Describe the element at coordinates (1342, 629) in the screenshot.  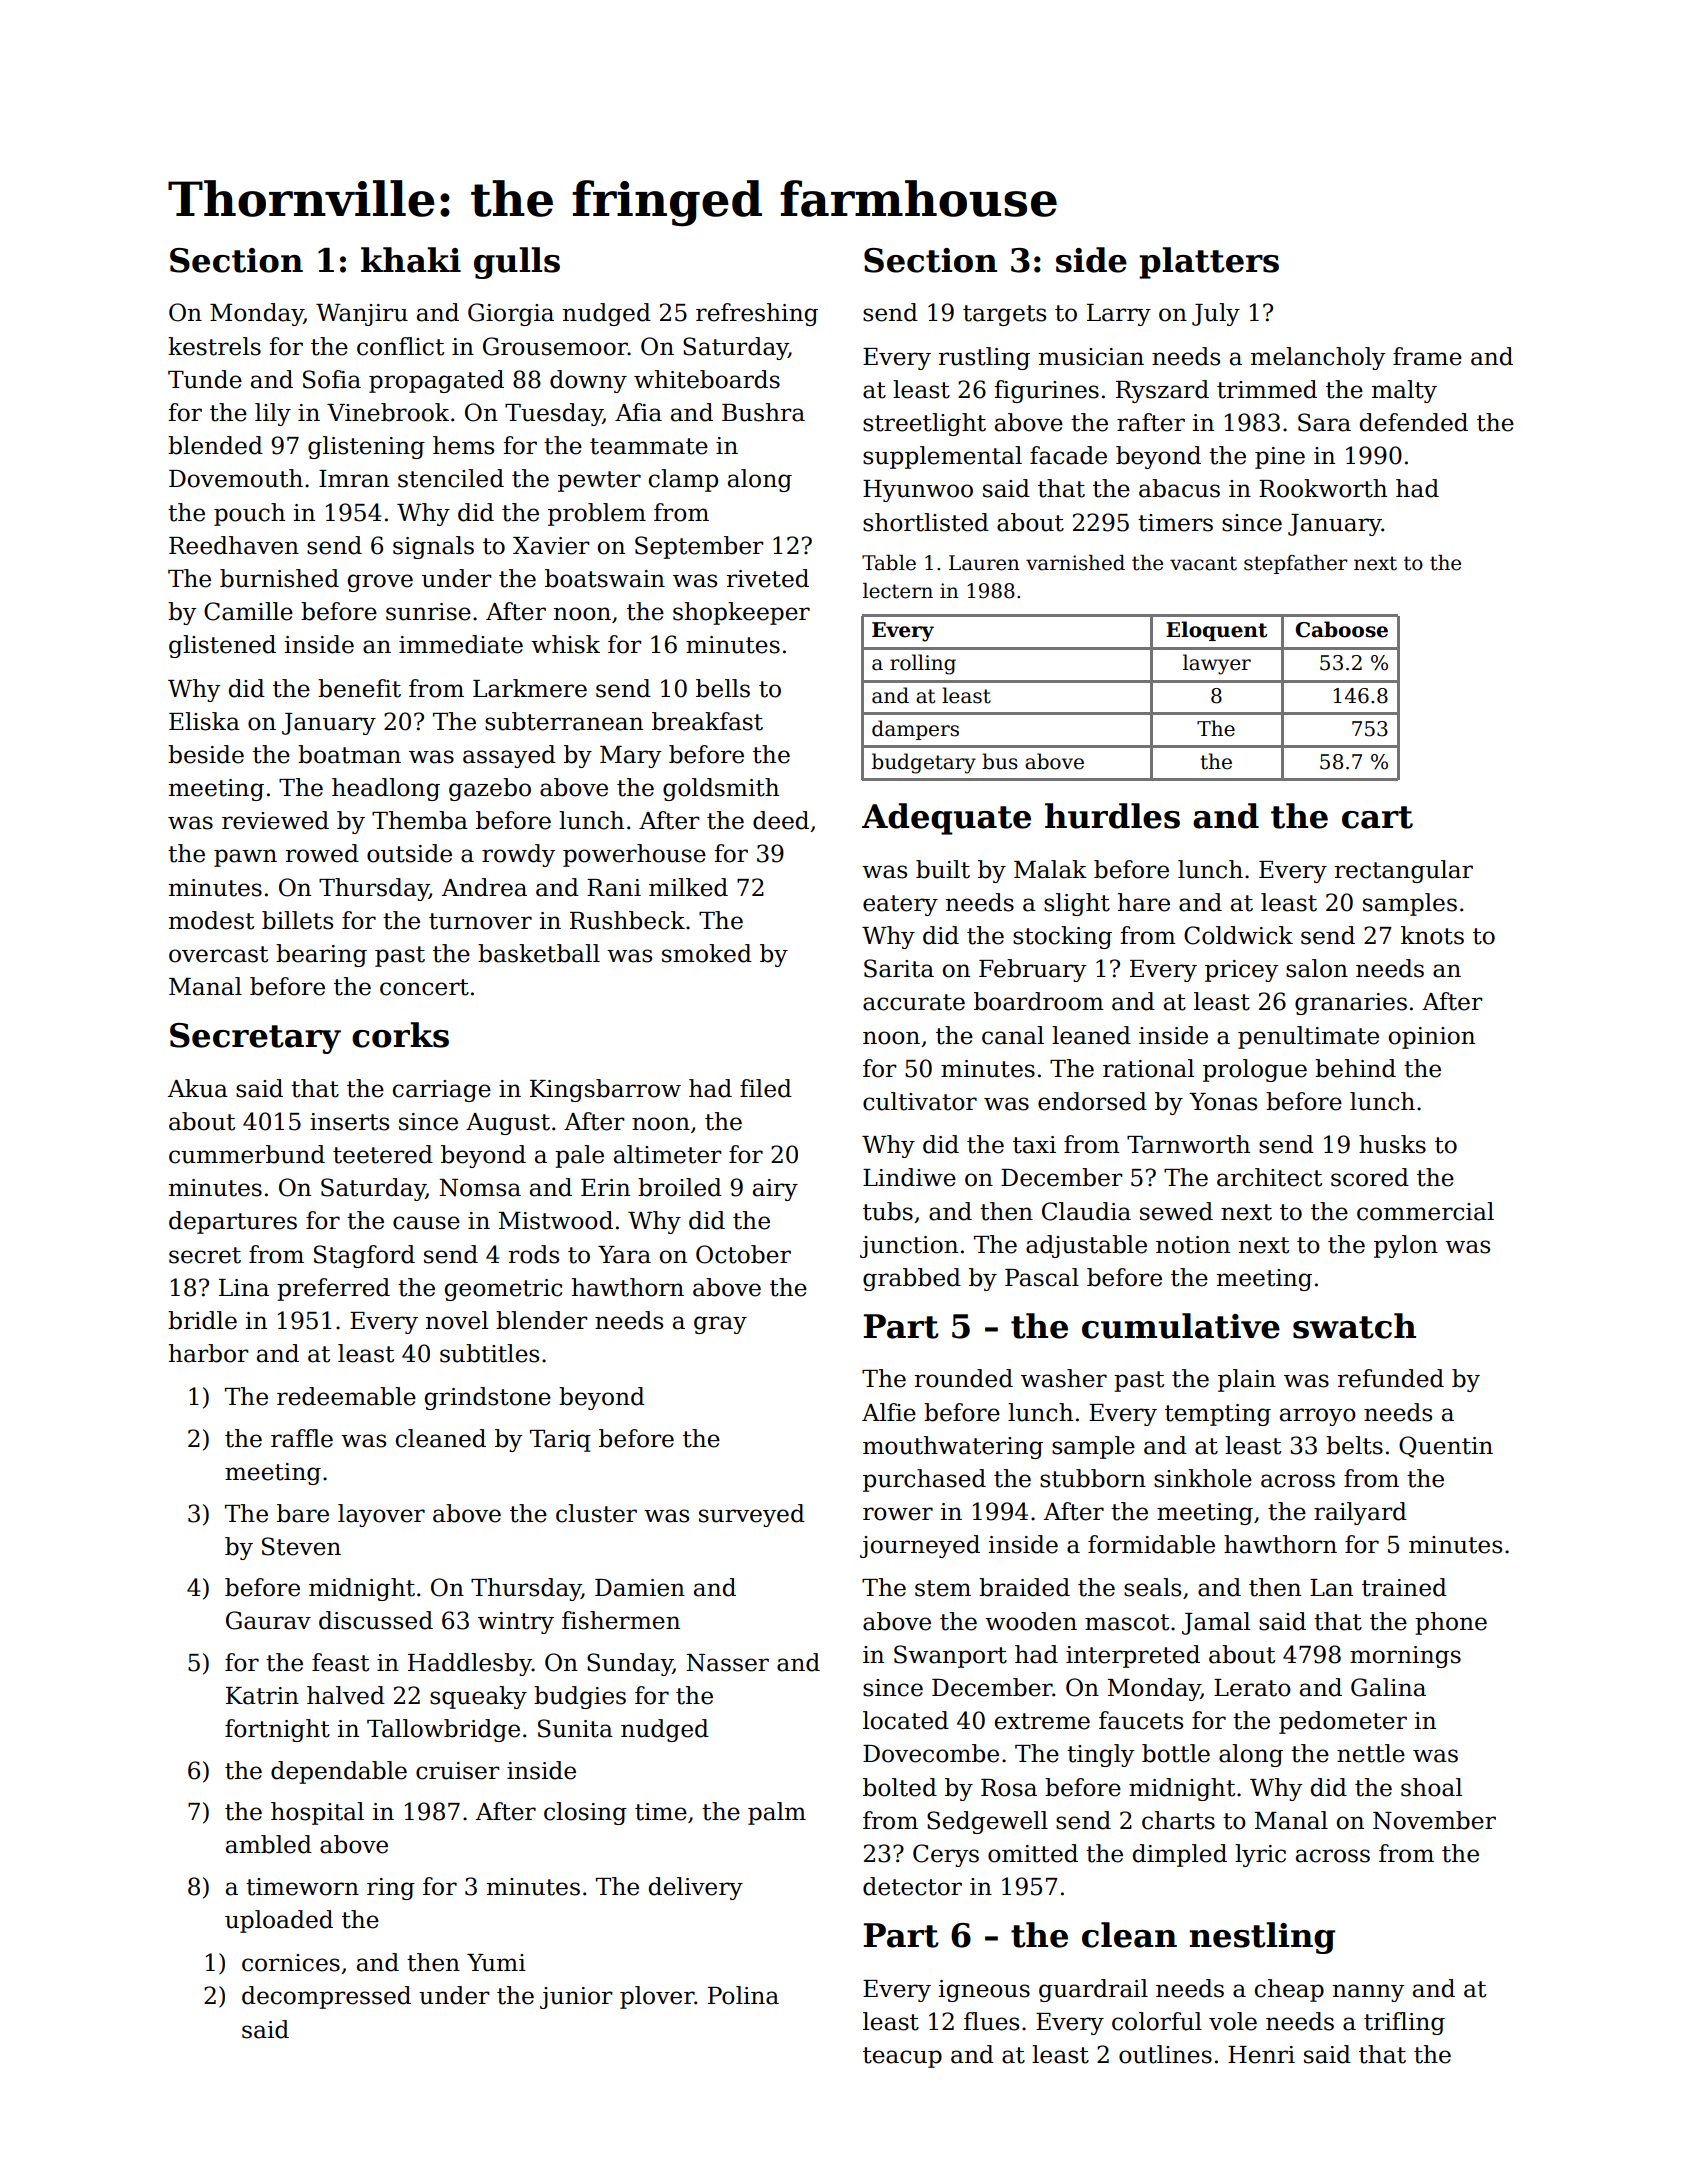
I see `Caboose` at that location.
